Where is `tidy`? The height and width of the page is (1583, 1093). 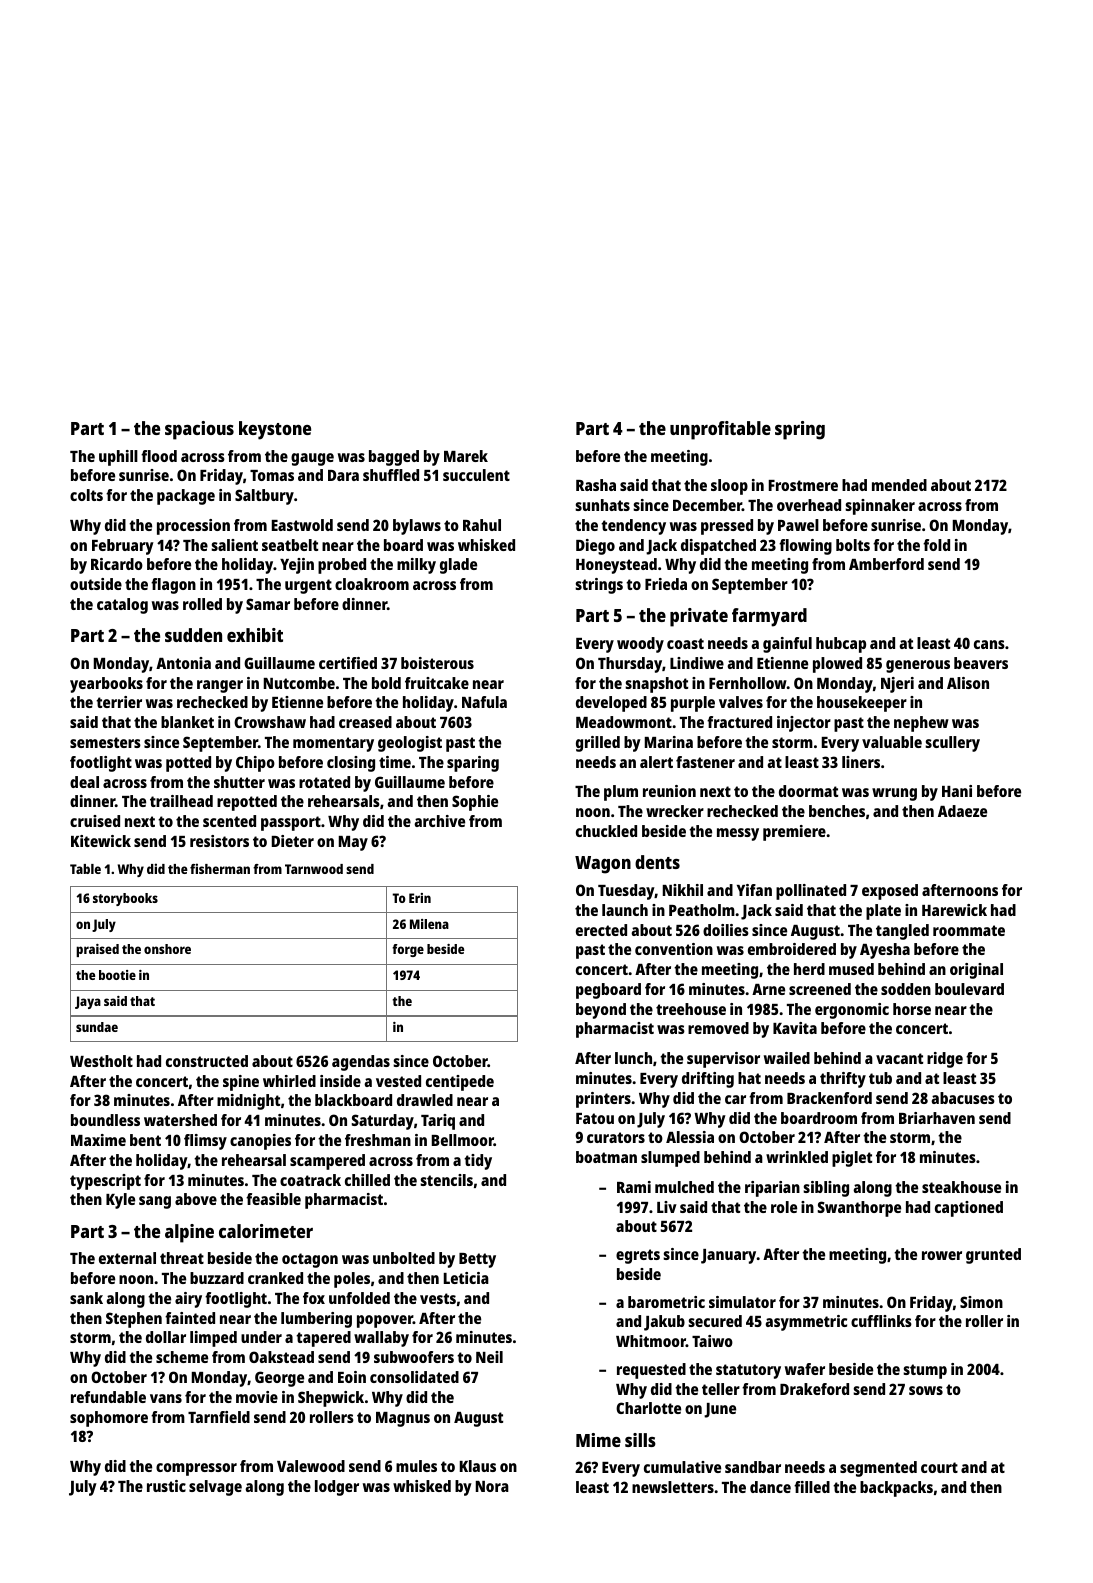 tidy is located at coordinates (478, 1162).
